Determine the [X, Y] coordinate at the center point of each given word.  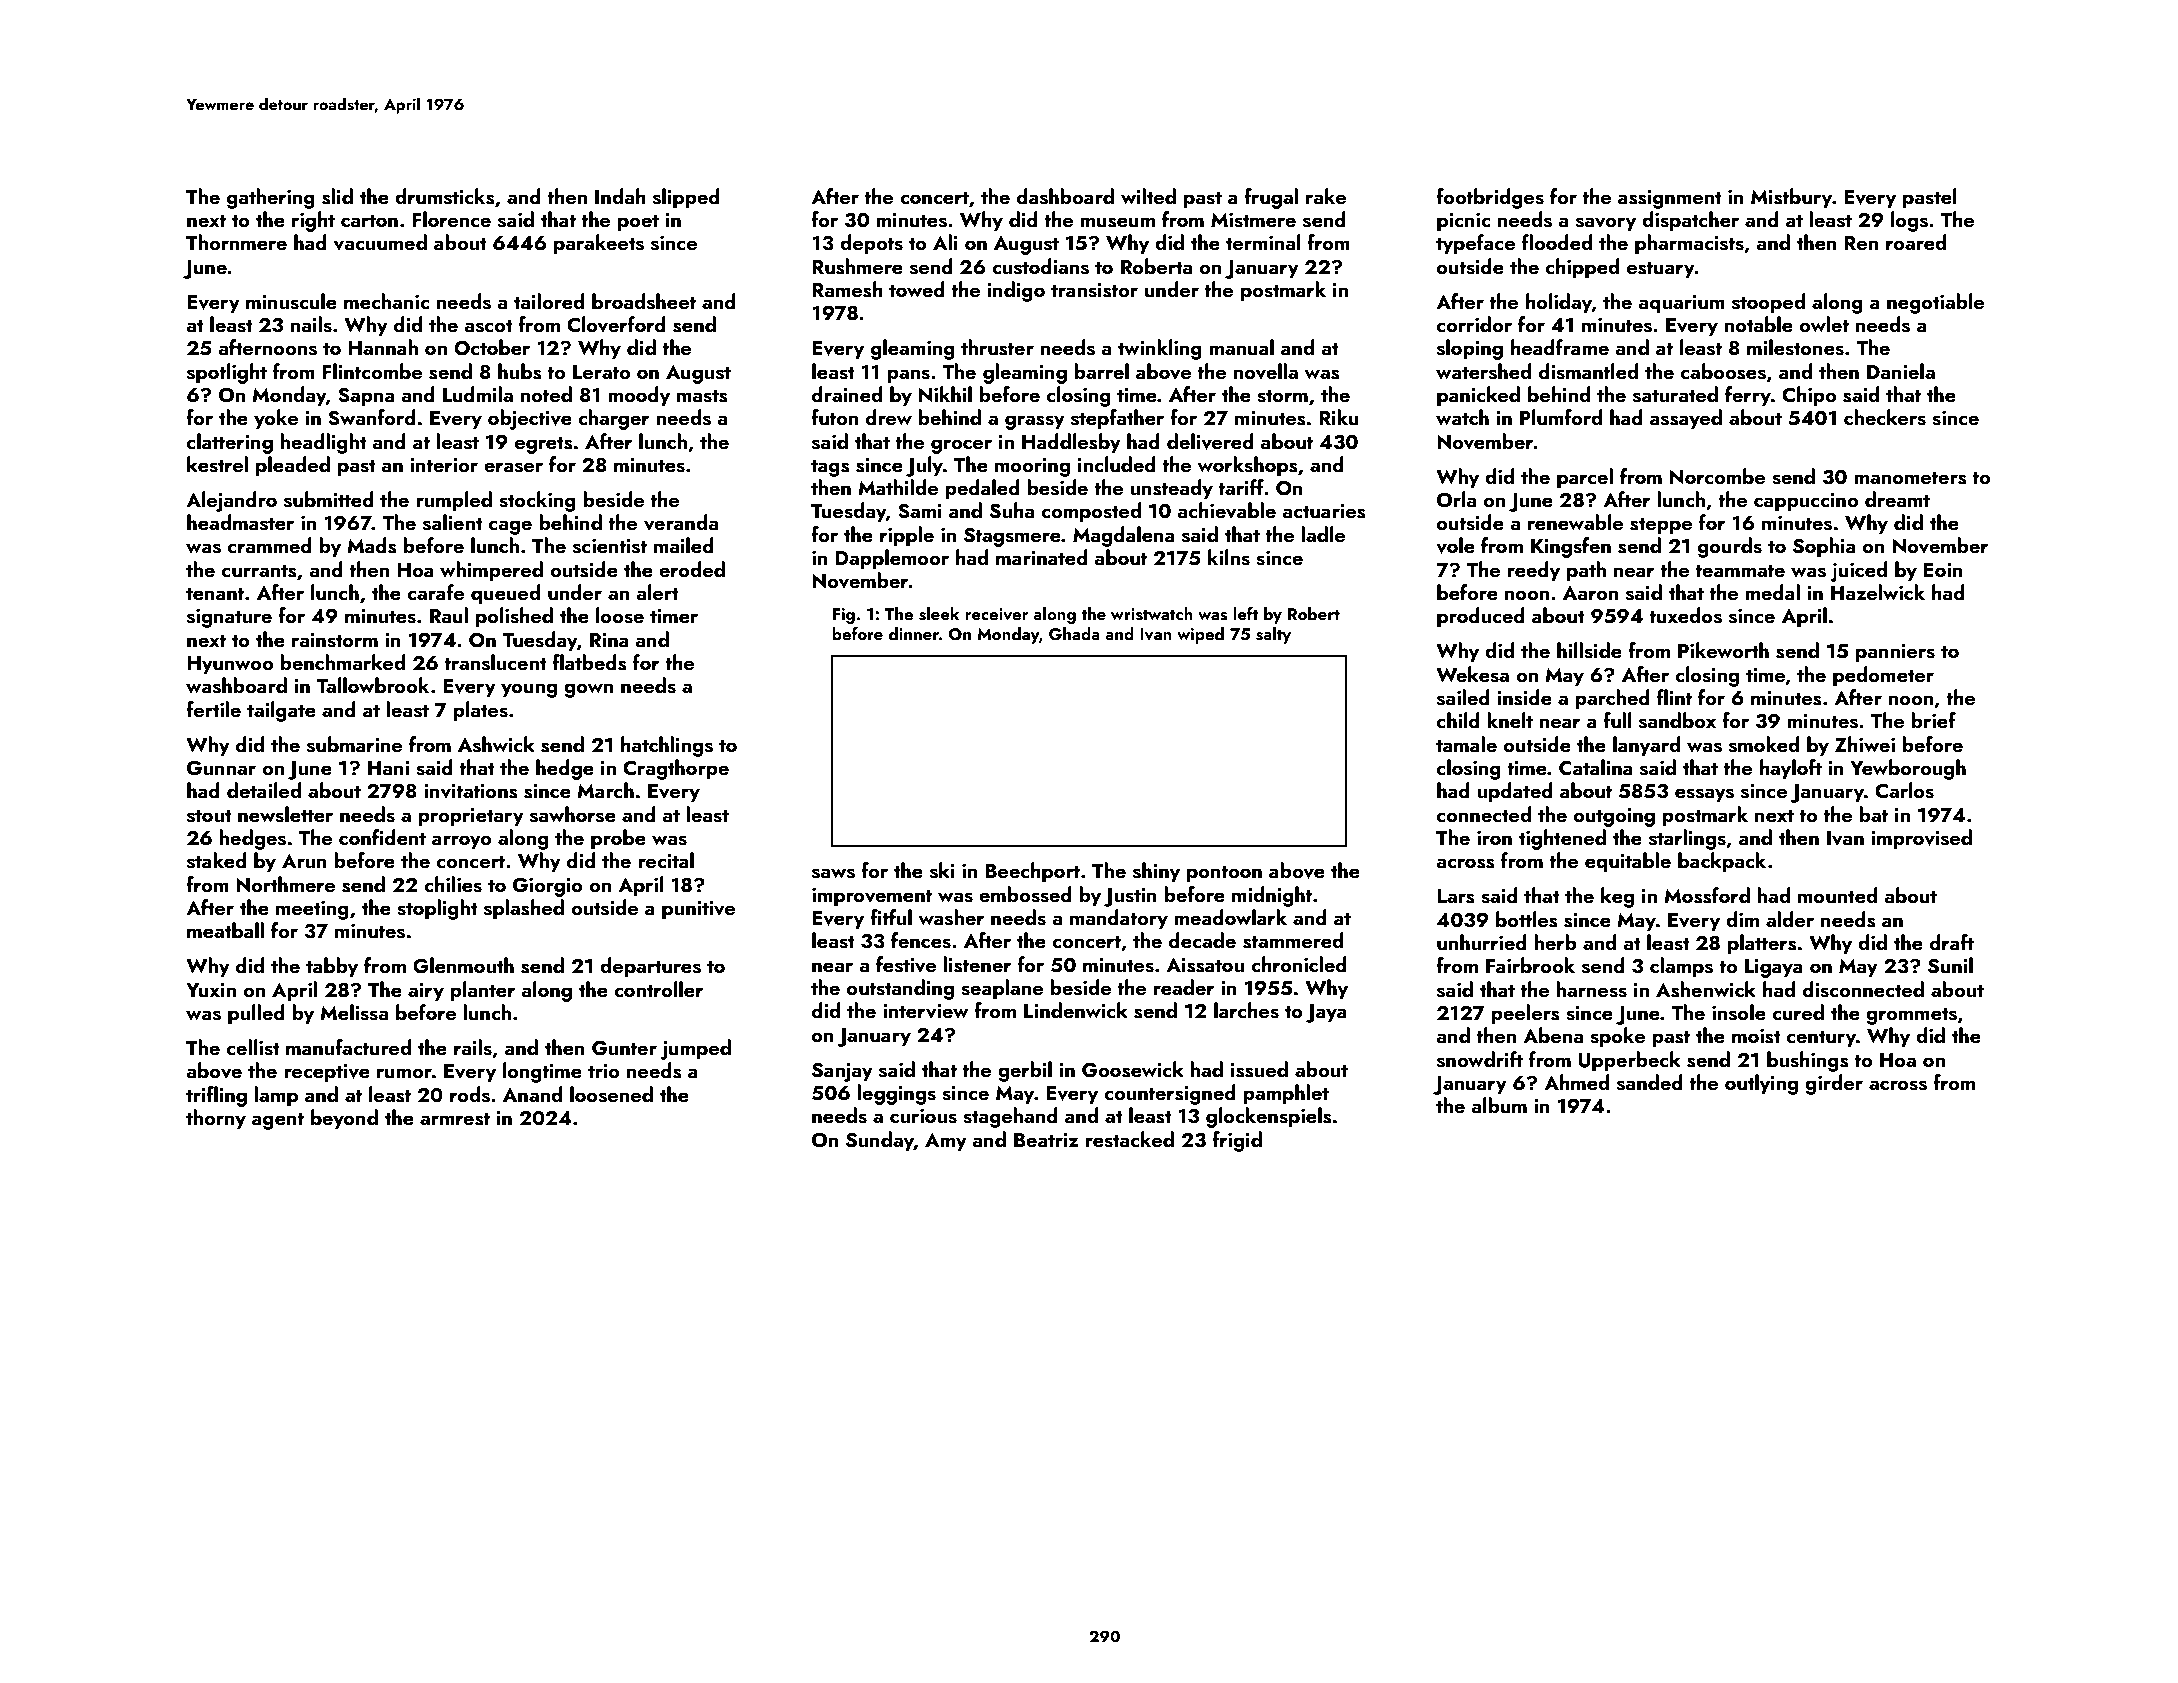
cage [510, 527]
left [1245, 613]
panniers [1895, 653]
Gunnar [221, 768]
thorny [216, 1119]
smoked [1764, 744]
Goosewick [1133, 1069]
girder [1834, 1084]
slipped [686, 198]
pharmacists [1689, 244]
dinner [914, 633]
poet [638, 223]
